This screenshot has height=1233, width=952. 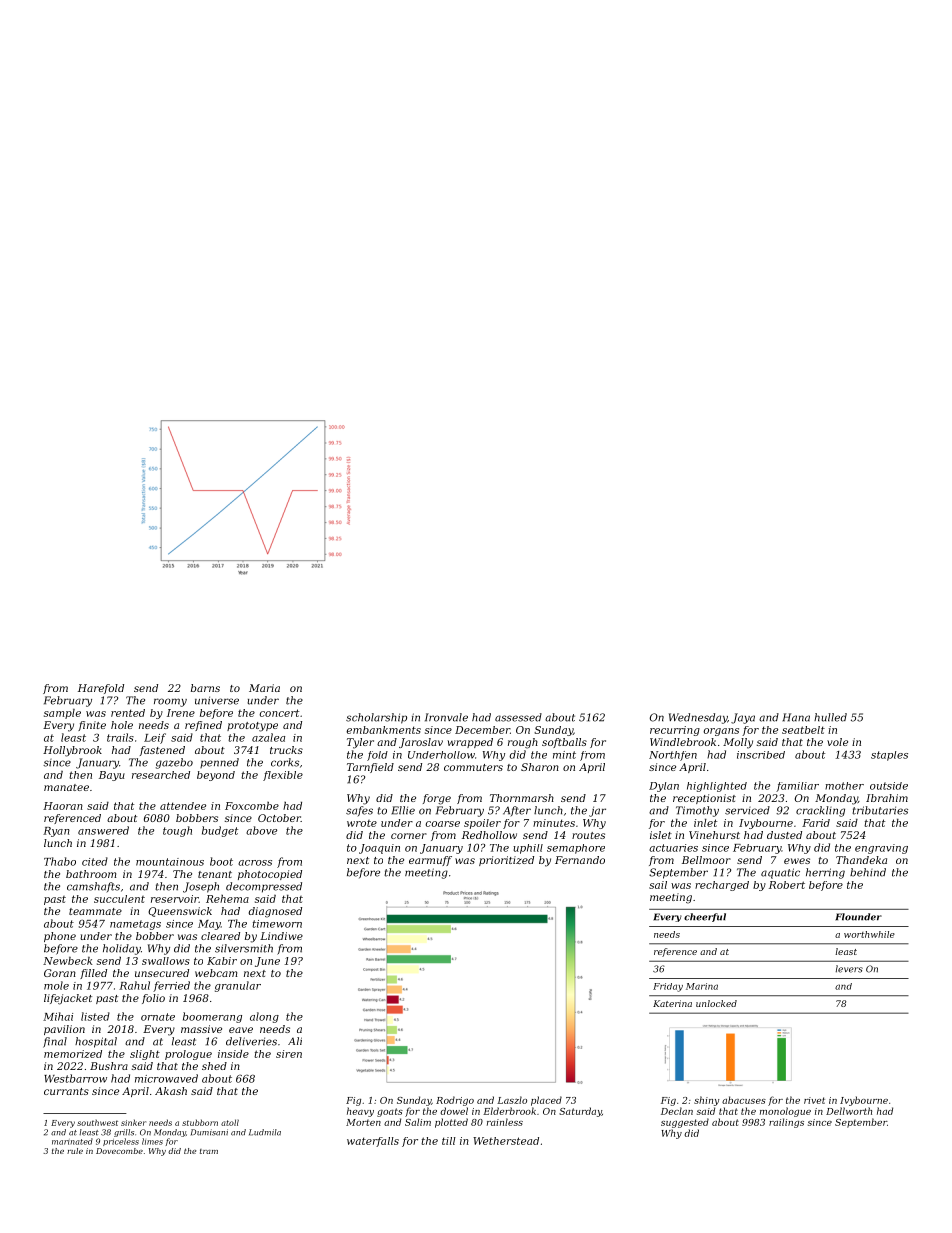 What do you see at coordinates (672, 1003) in the screenshot?
I see `Katerina` at bounding box center [672, 1003].
